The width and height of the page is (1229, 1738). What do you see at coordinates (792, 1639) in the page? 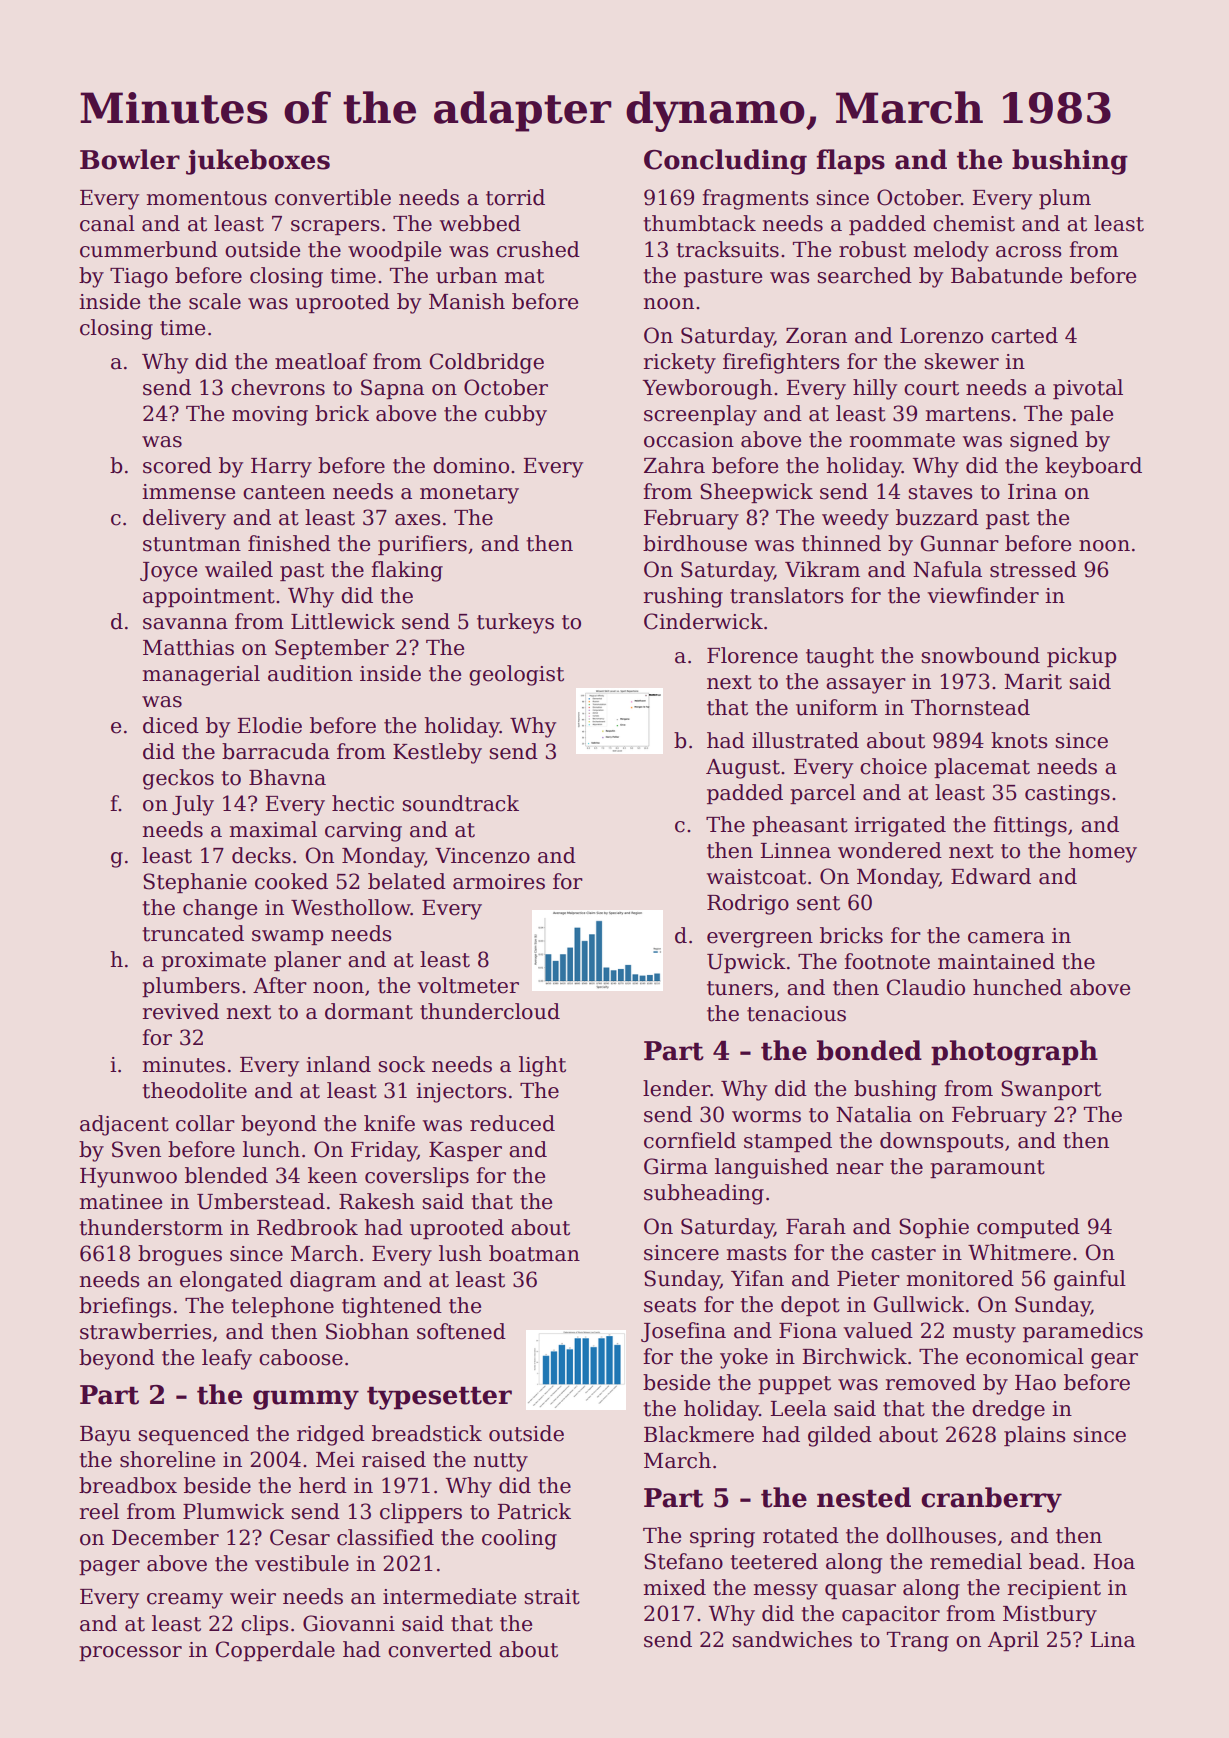
I see `sandwiches` at bounding box center [792, 1639].
